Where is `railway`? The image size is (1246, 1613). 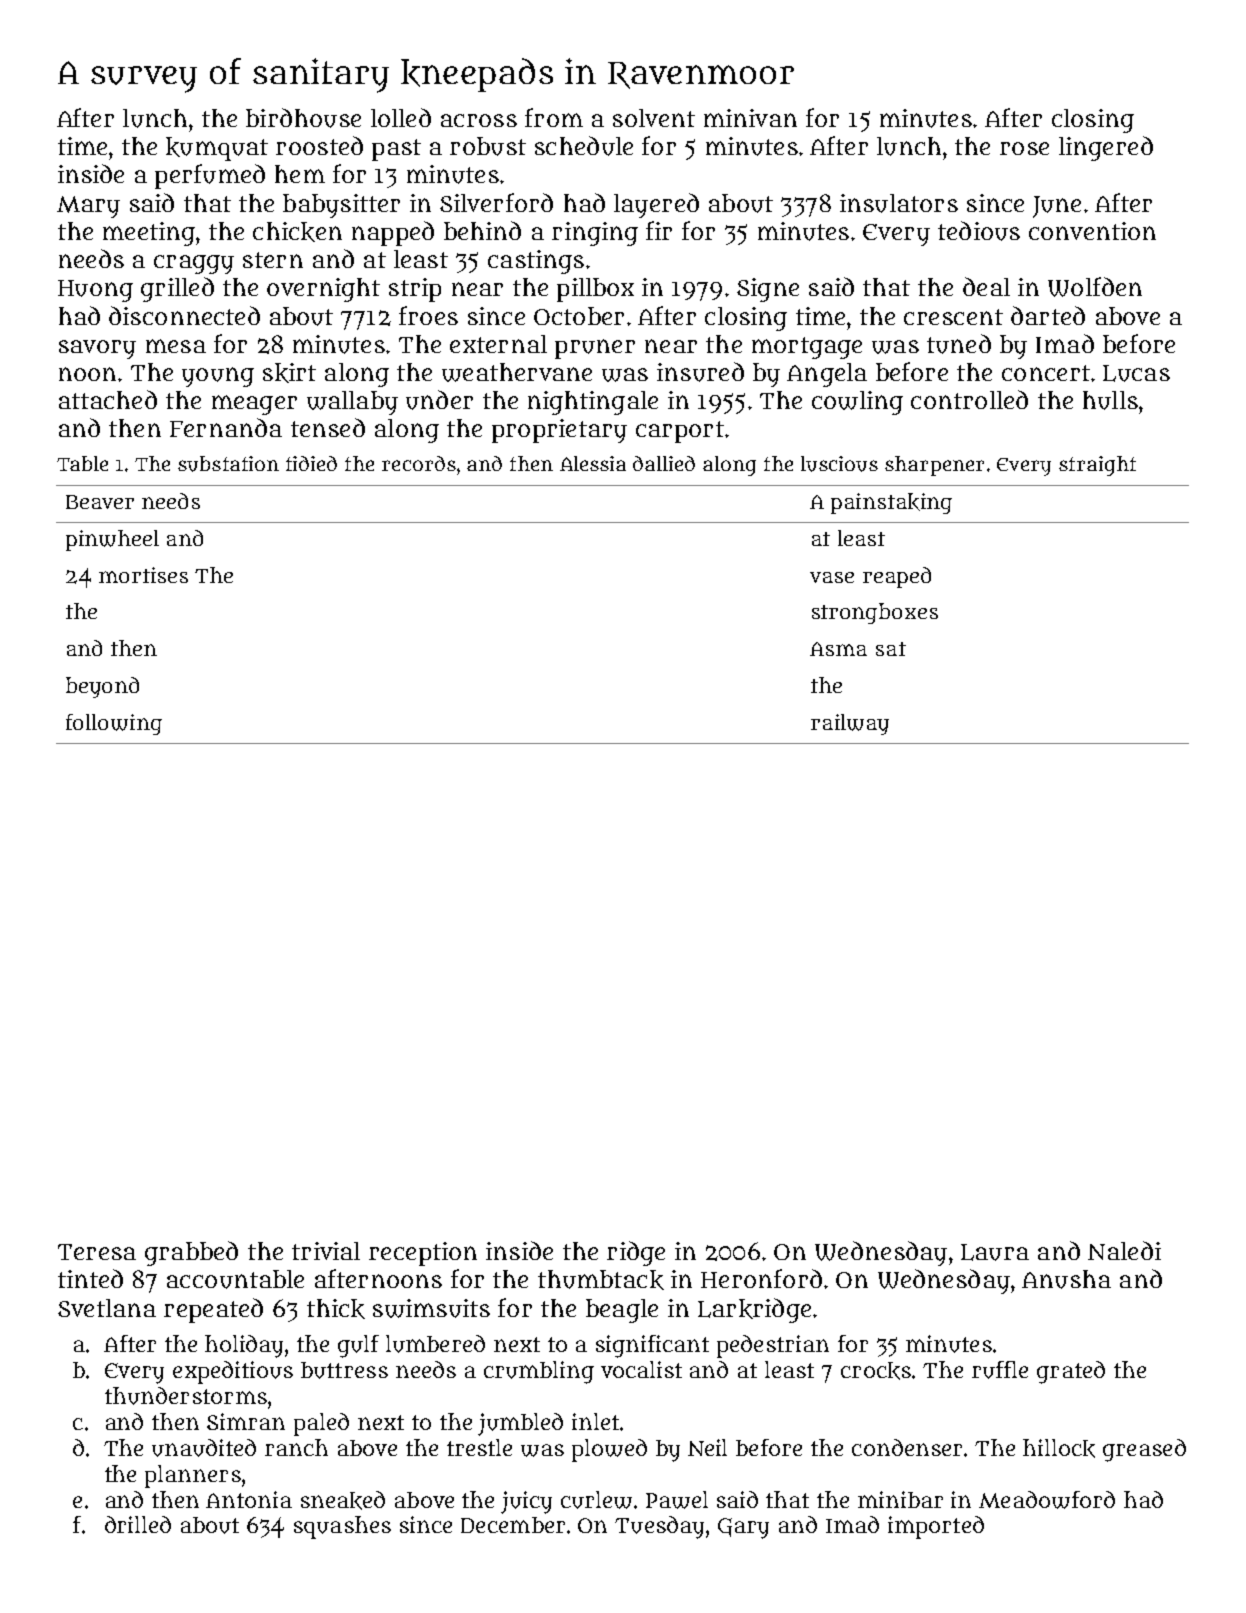
railway is located at coordinates (850, 724).
